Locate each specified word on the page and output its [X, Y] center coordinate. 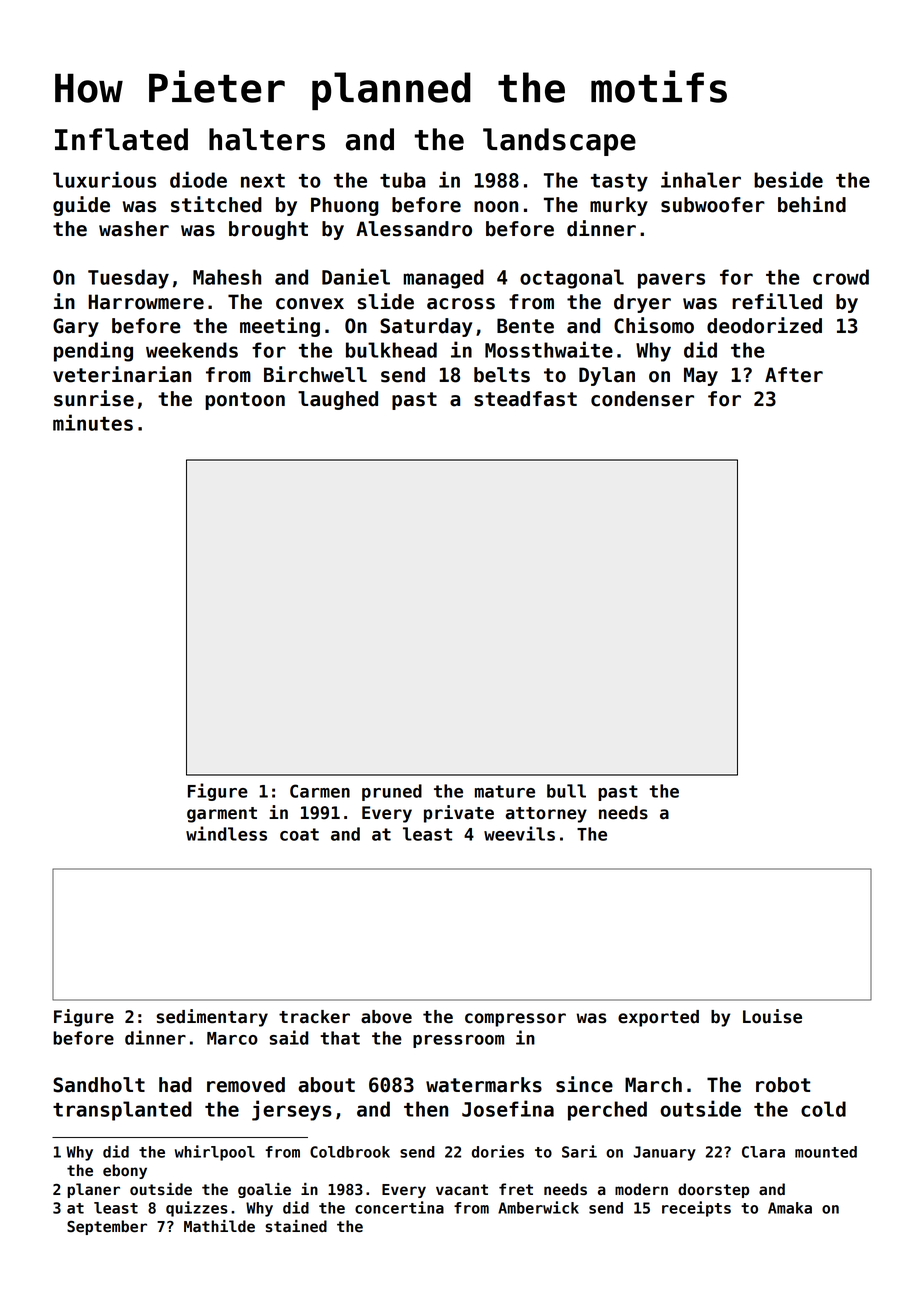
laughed [338, 400]
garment [222, 815]
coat [299, 834]
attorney [546, 815]
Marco [232, 1038]
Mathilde [219, 1226]
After [794, 375]
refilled [777, 301]
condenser [642, 399]
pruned [392, 792]
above [386, 1017]
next [263, 181]
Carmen [320, 791]
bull [566, 791]
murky [619, 206]
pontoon [245, 401]
